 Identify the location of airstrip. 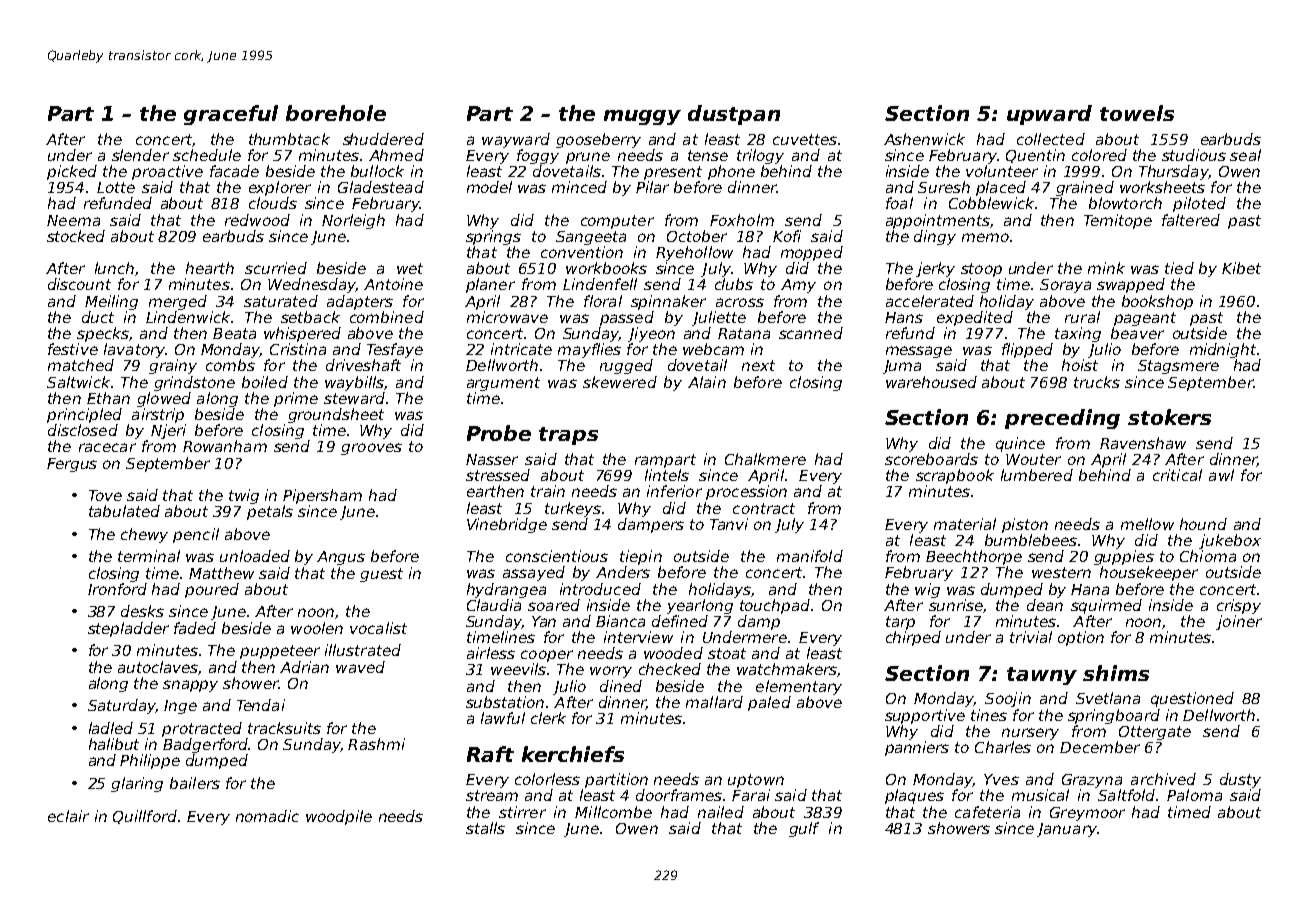
(158, 415).
